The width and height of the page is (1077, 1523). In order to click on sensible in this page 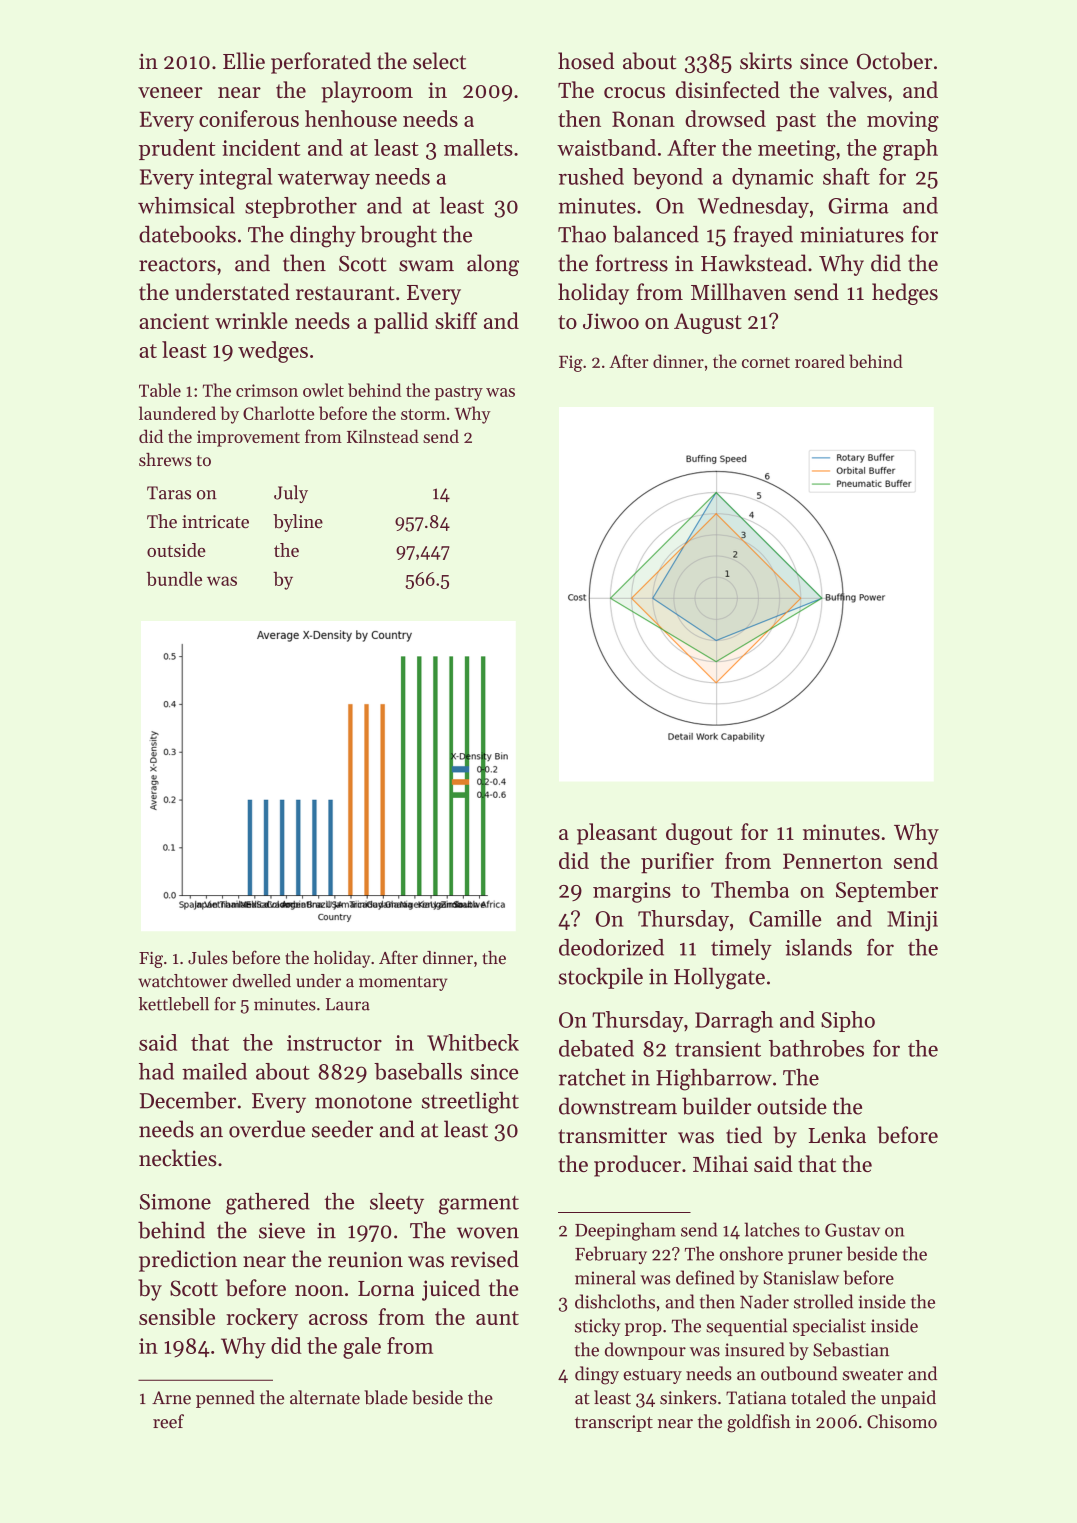, I will do `click(177, 1316)`.
